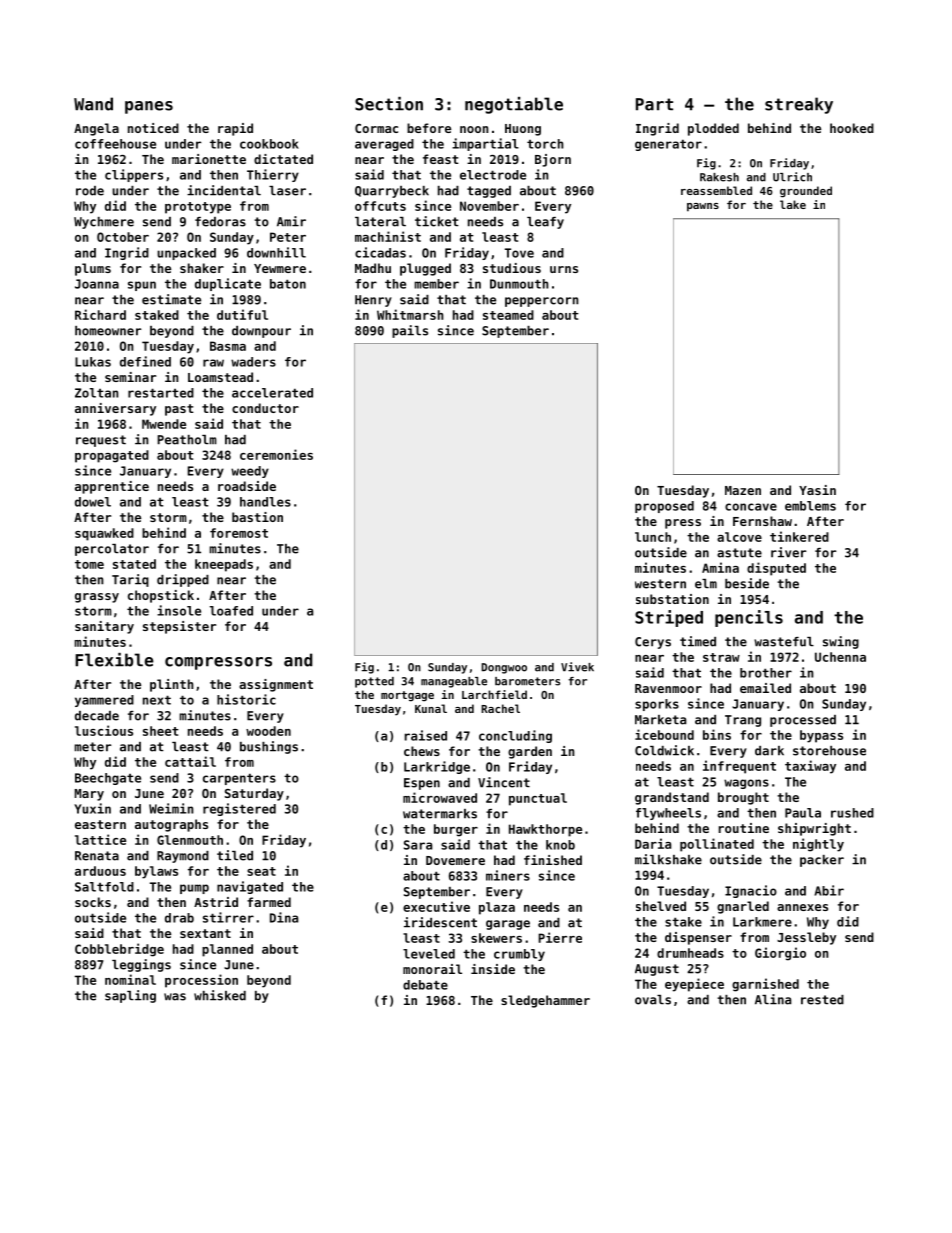 This screenshot has height=1233, width=952. What do you see at coordinates (799, 105) in the screenshot?
I see `streaky` at bounding box center [799, 105].
